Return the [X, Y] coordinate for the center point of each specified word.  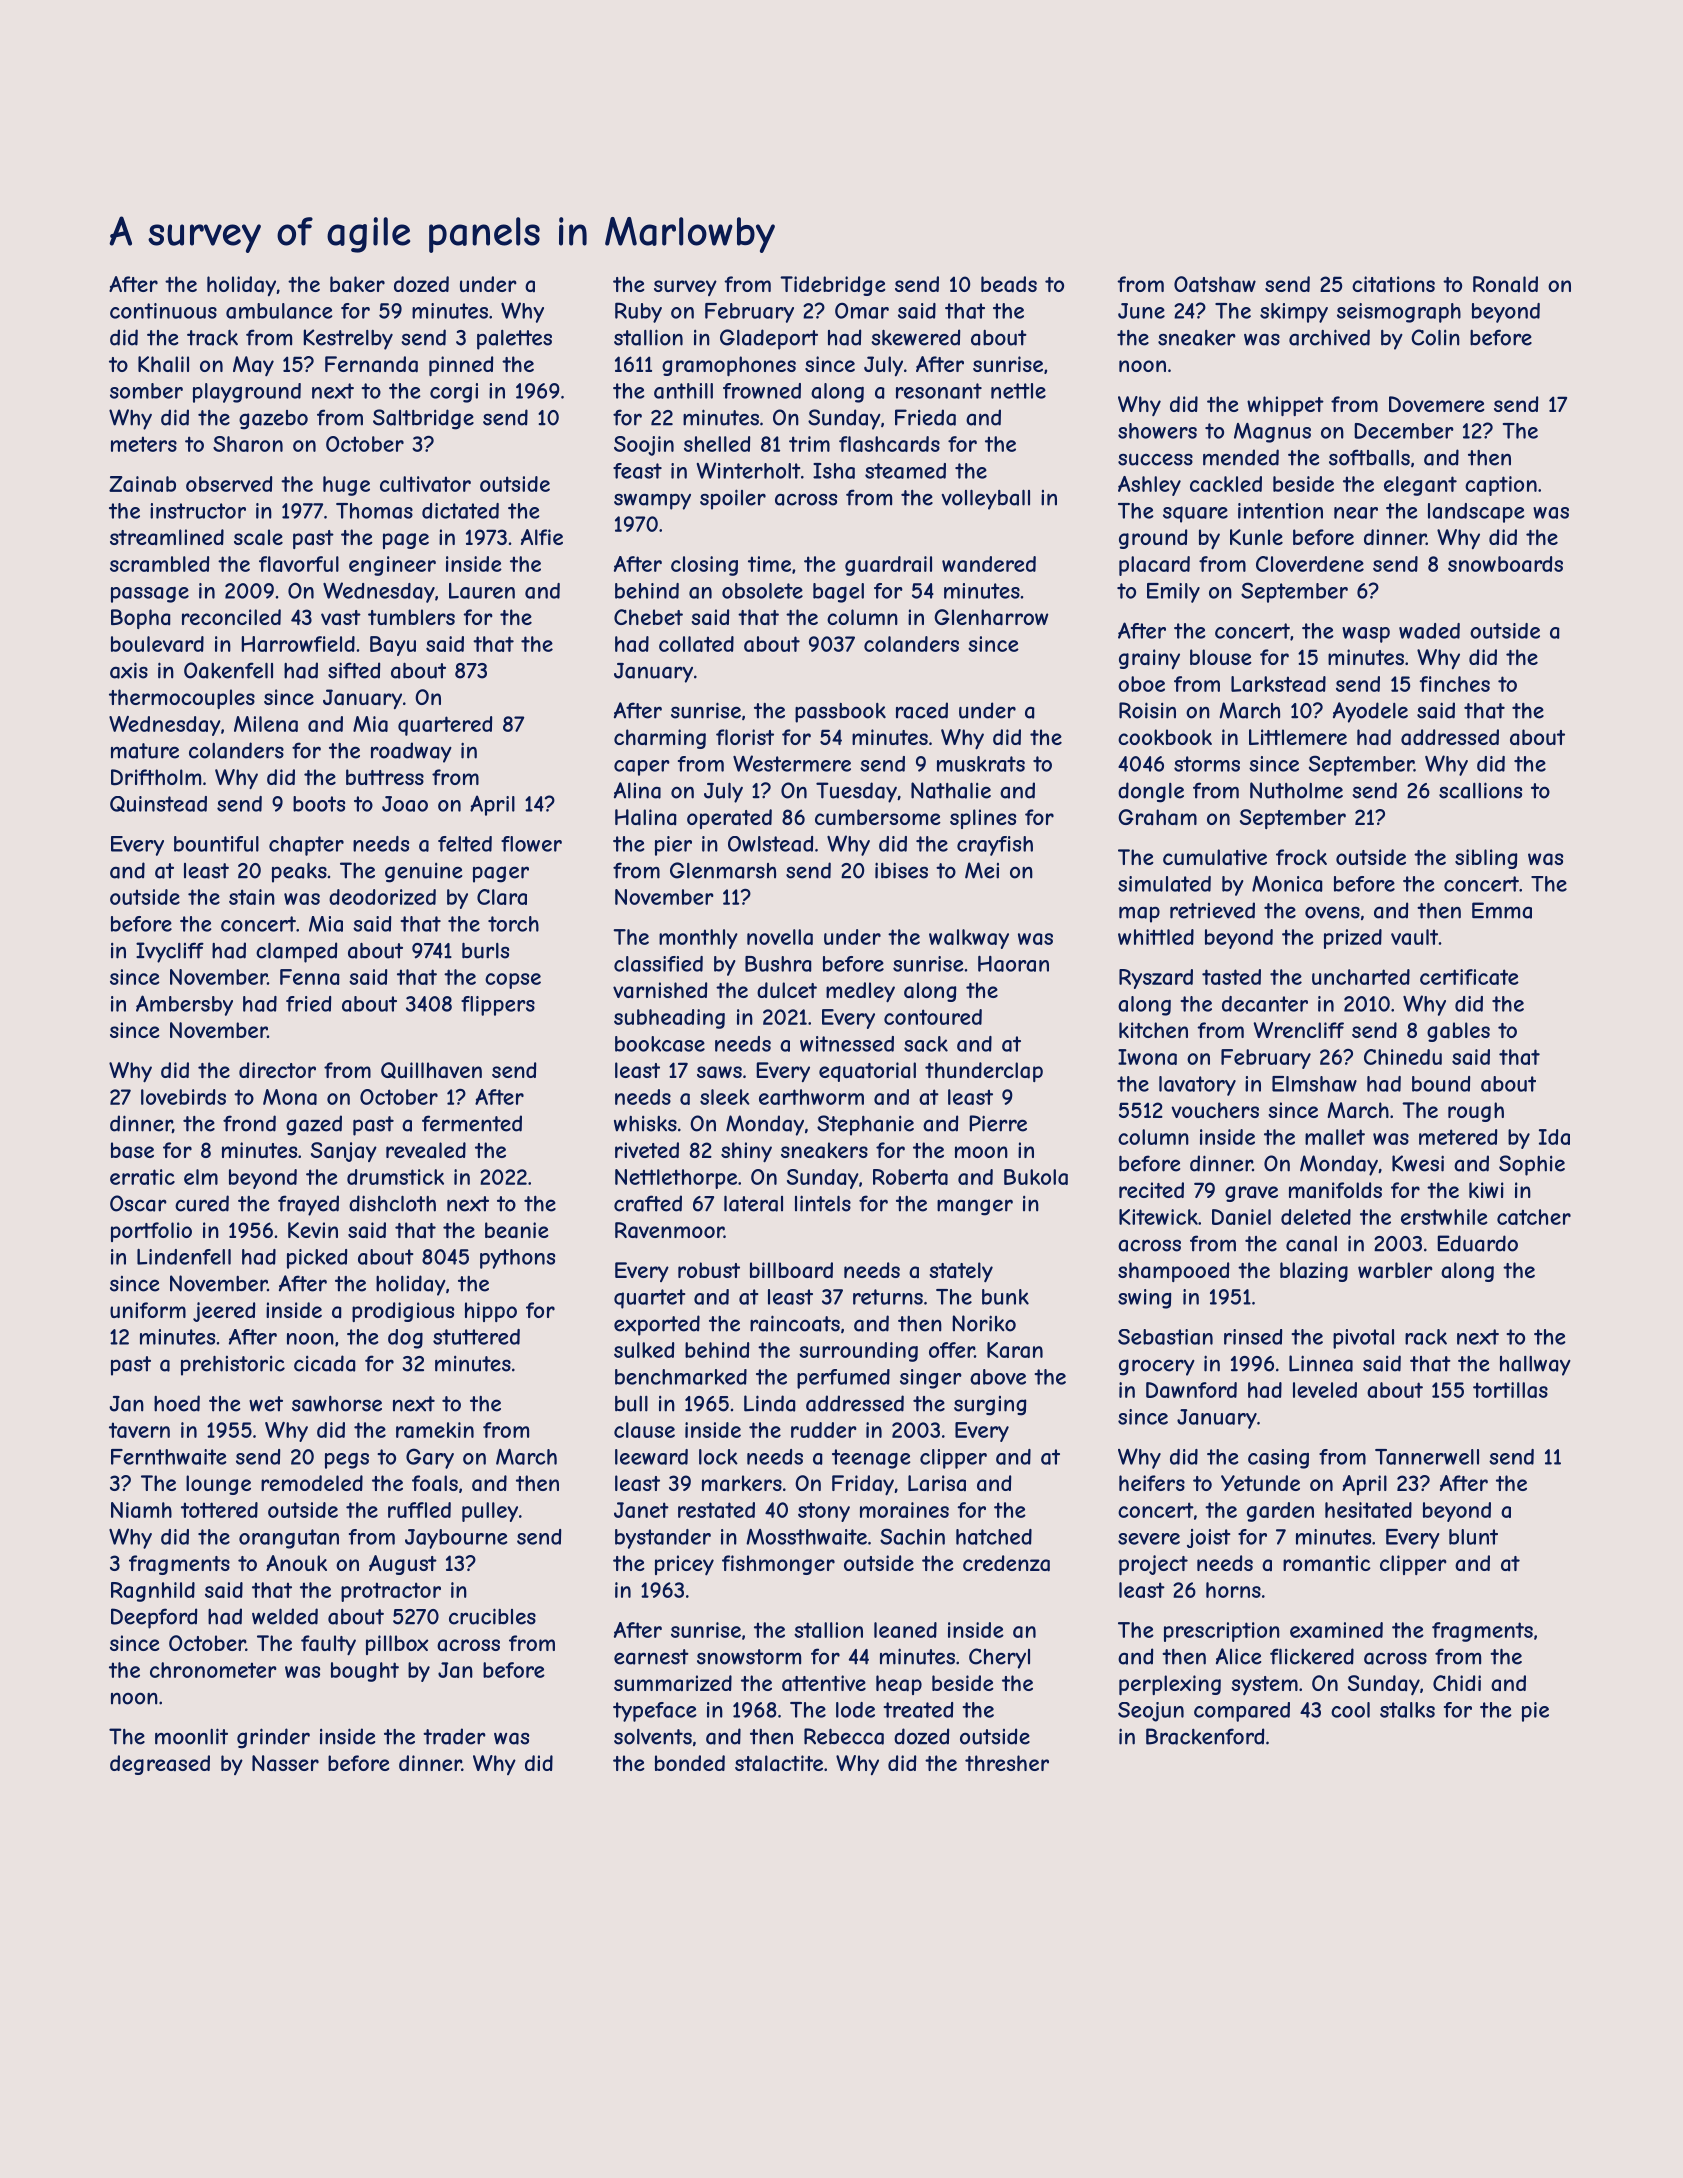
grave [1251, 1194]
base [132, 1150]
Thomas [374, 511]
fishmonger [778, 1565]
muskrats [981, 764]
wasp [1366, 635]
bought [365, 1672]
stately [961, 1272]
